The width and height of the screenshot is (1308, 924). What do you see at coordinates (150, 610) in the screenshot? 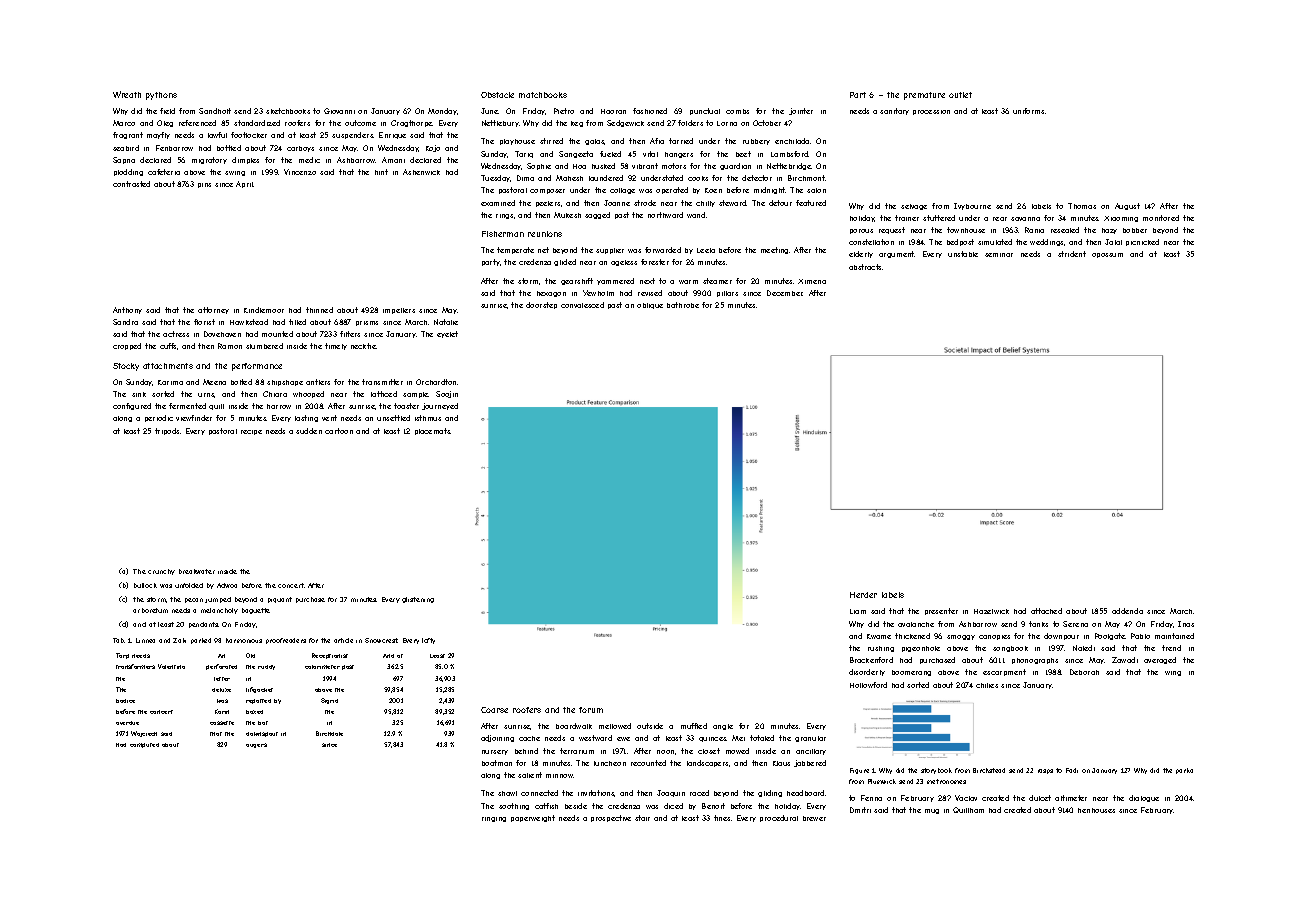
I see `arboretum` at bounding box center [150, 610].
